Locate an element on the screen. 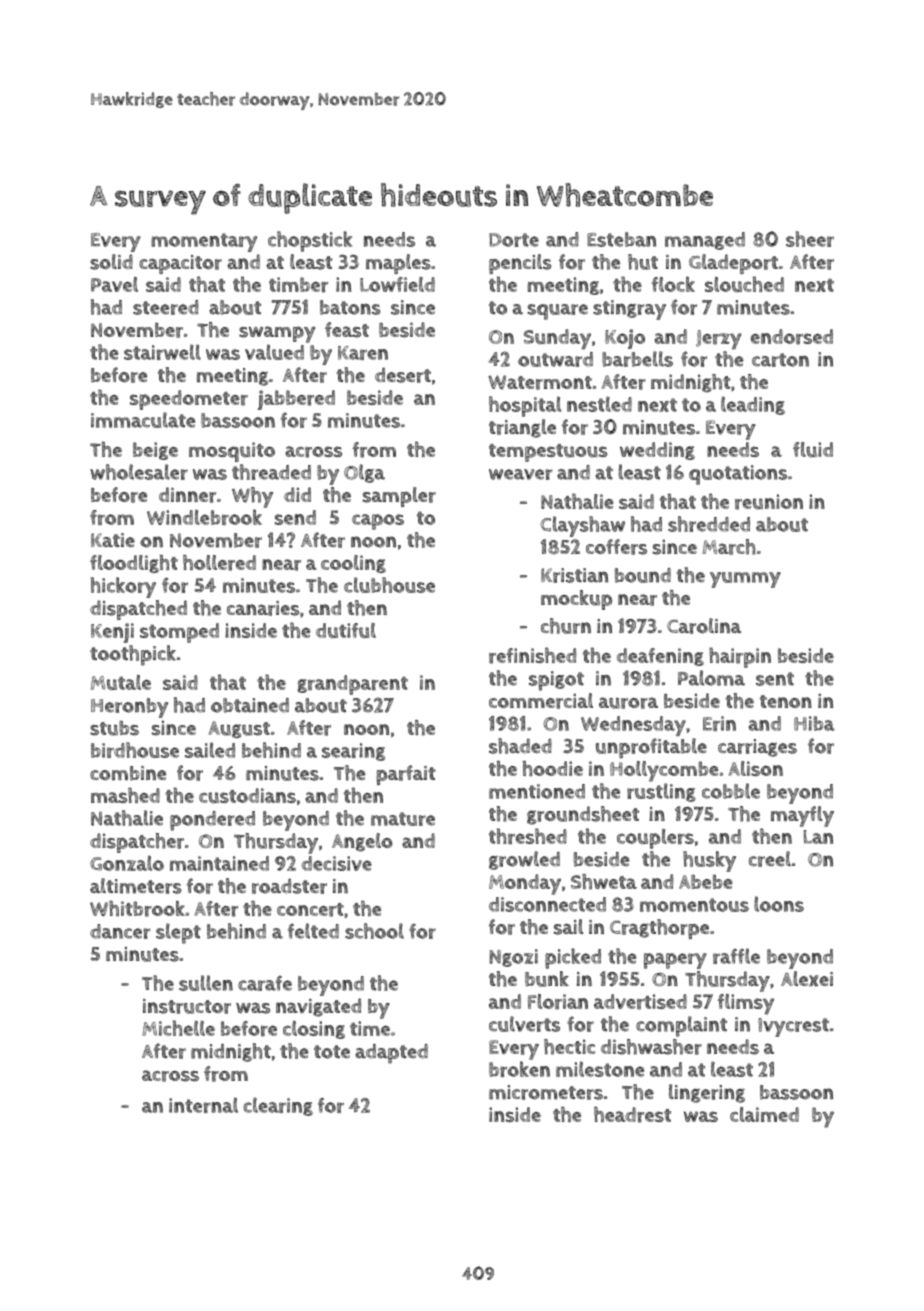  sent is located at coordinates (775, 679).
